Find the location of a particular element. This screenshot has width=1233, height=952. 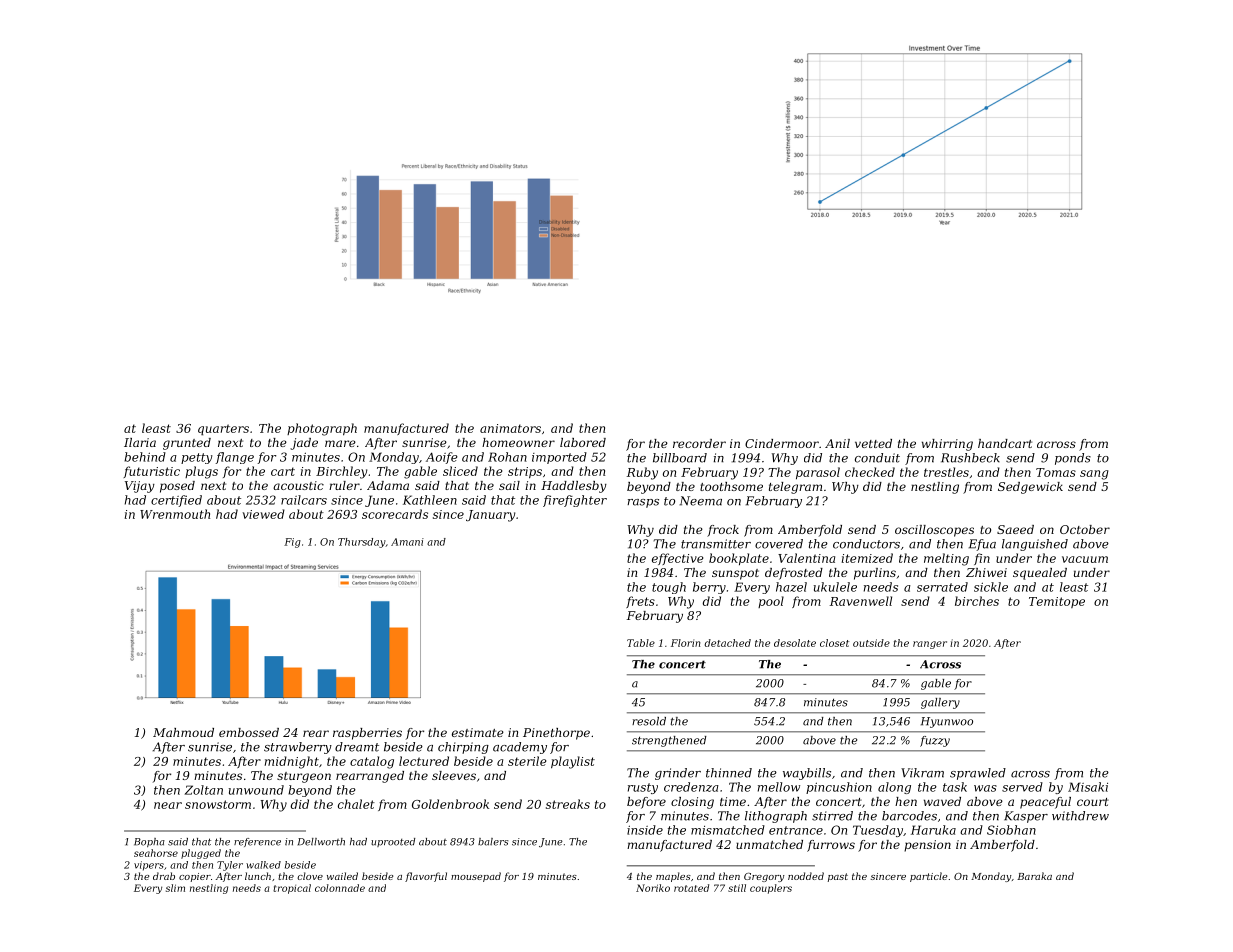

oscilloscopes is located at coordinates (934, 531).
